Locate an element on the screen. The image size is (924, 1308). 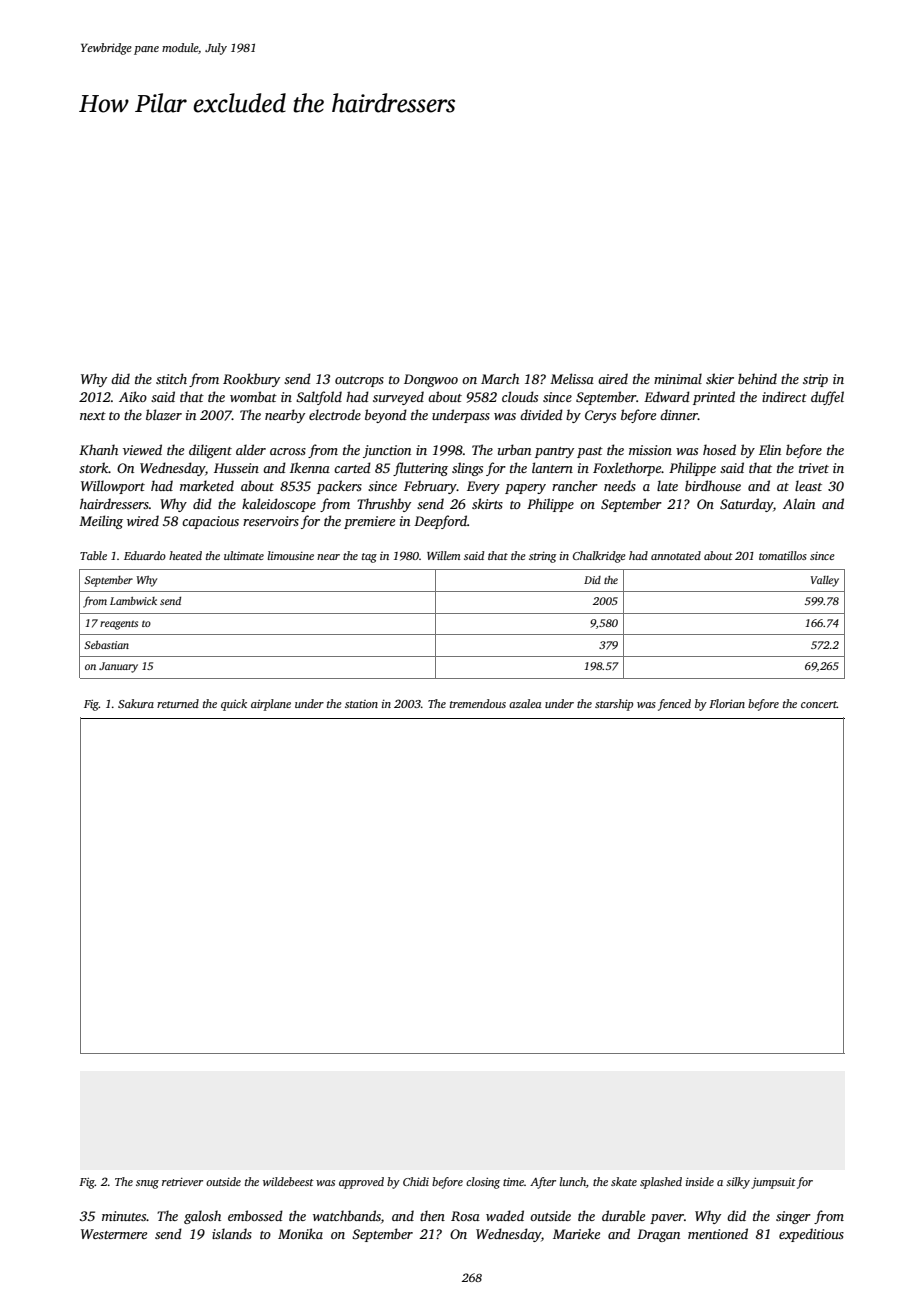
Dragan is located at coordinates (658, 1235).
